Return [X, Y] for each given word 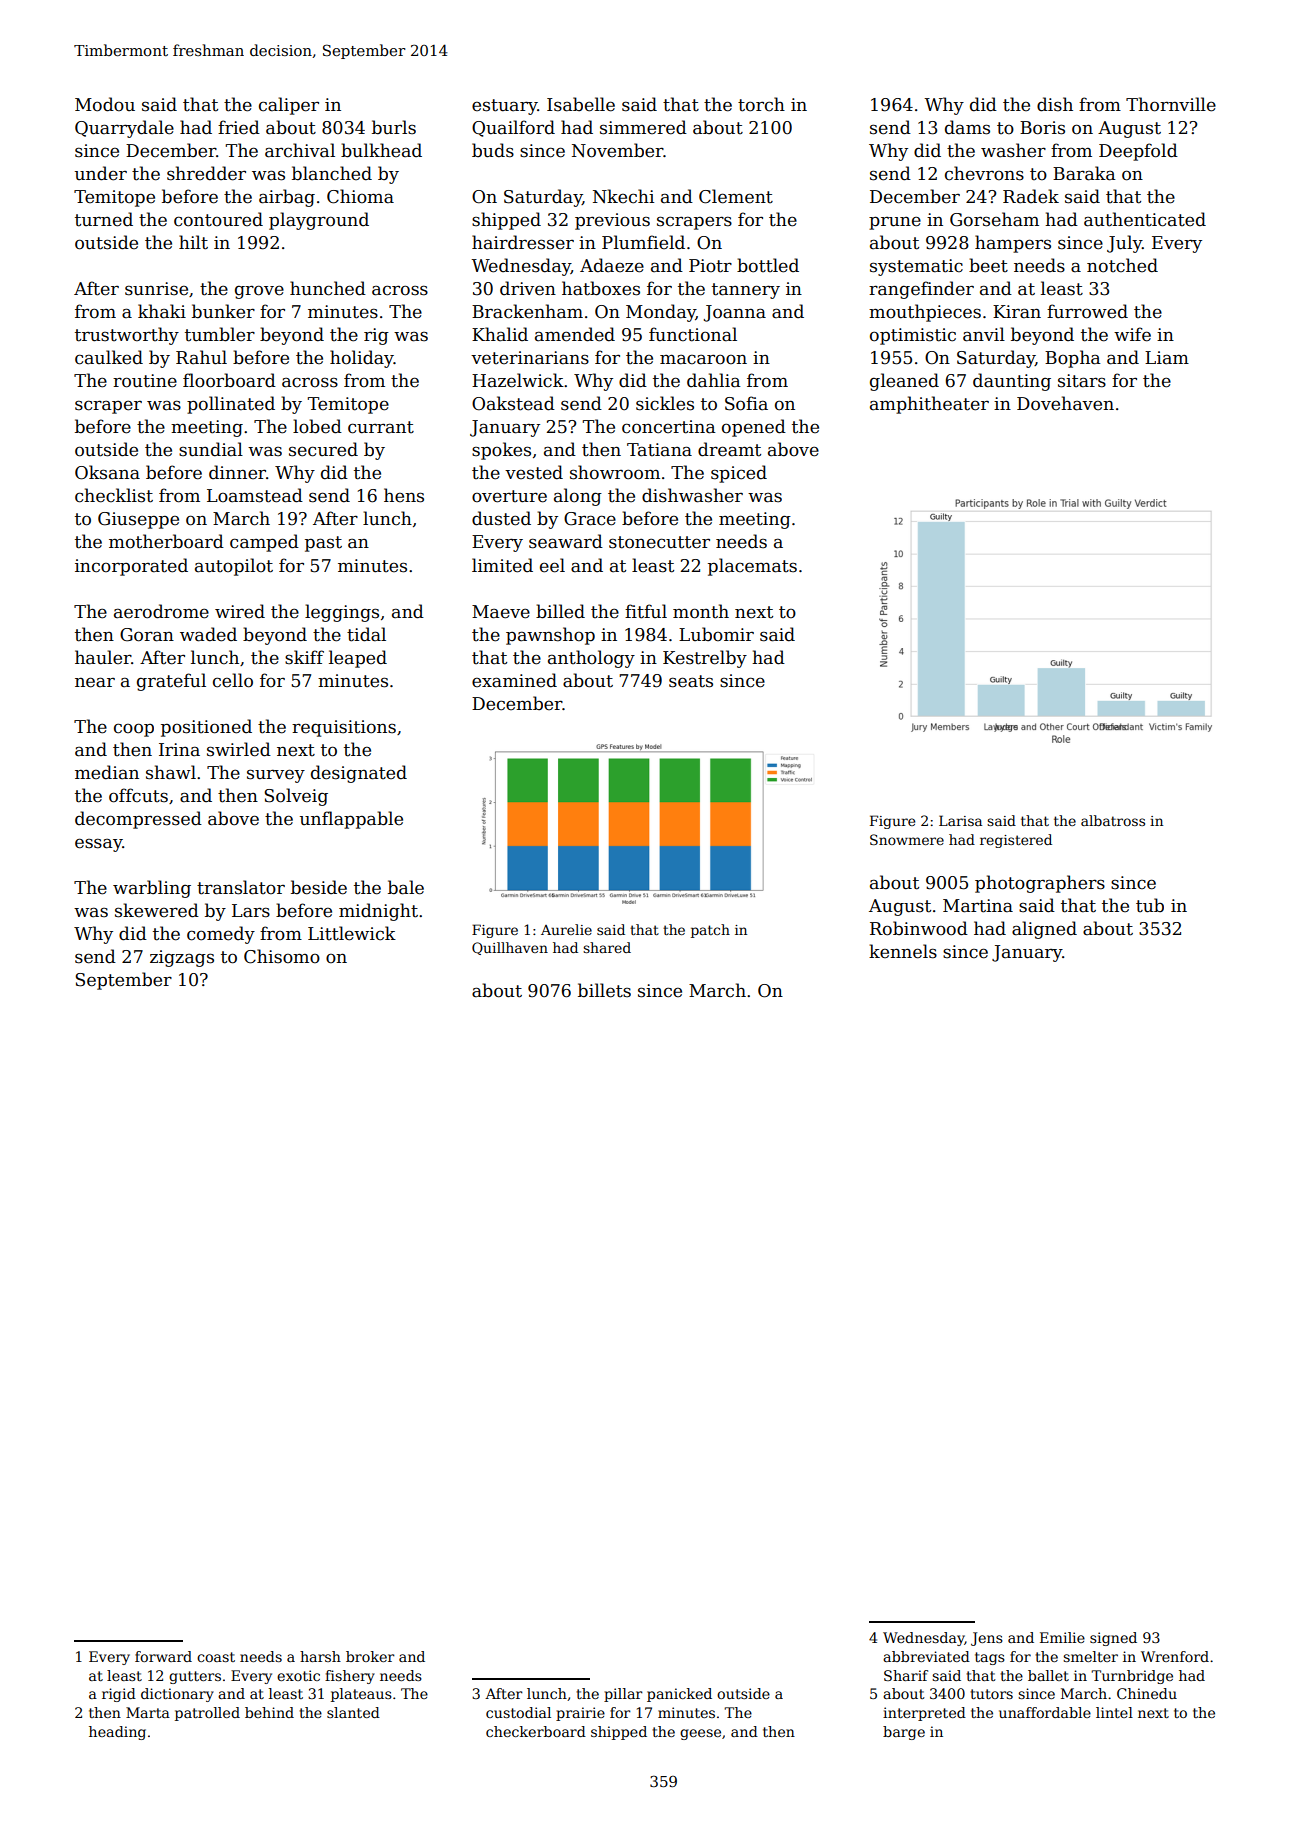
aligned [1044, 930]
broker [370, 1656]
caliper [289, 106]
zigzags [182, 958]
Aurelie [566, 929]
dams [967, 127]
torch [761, 104]
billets [604, 990]
